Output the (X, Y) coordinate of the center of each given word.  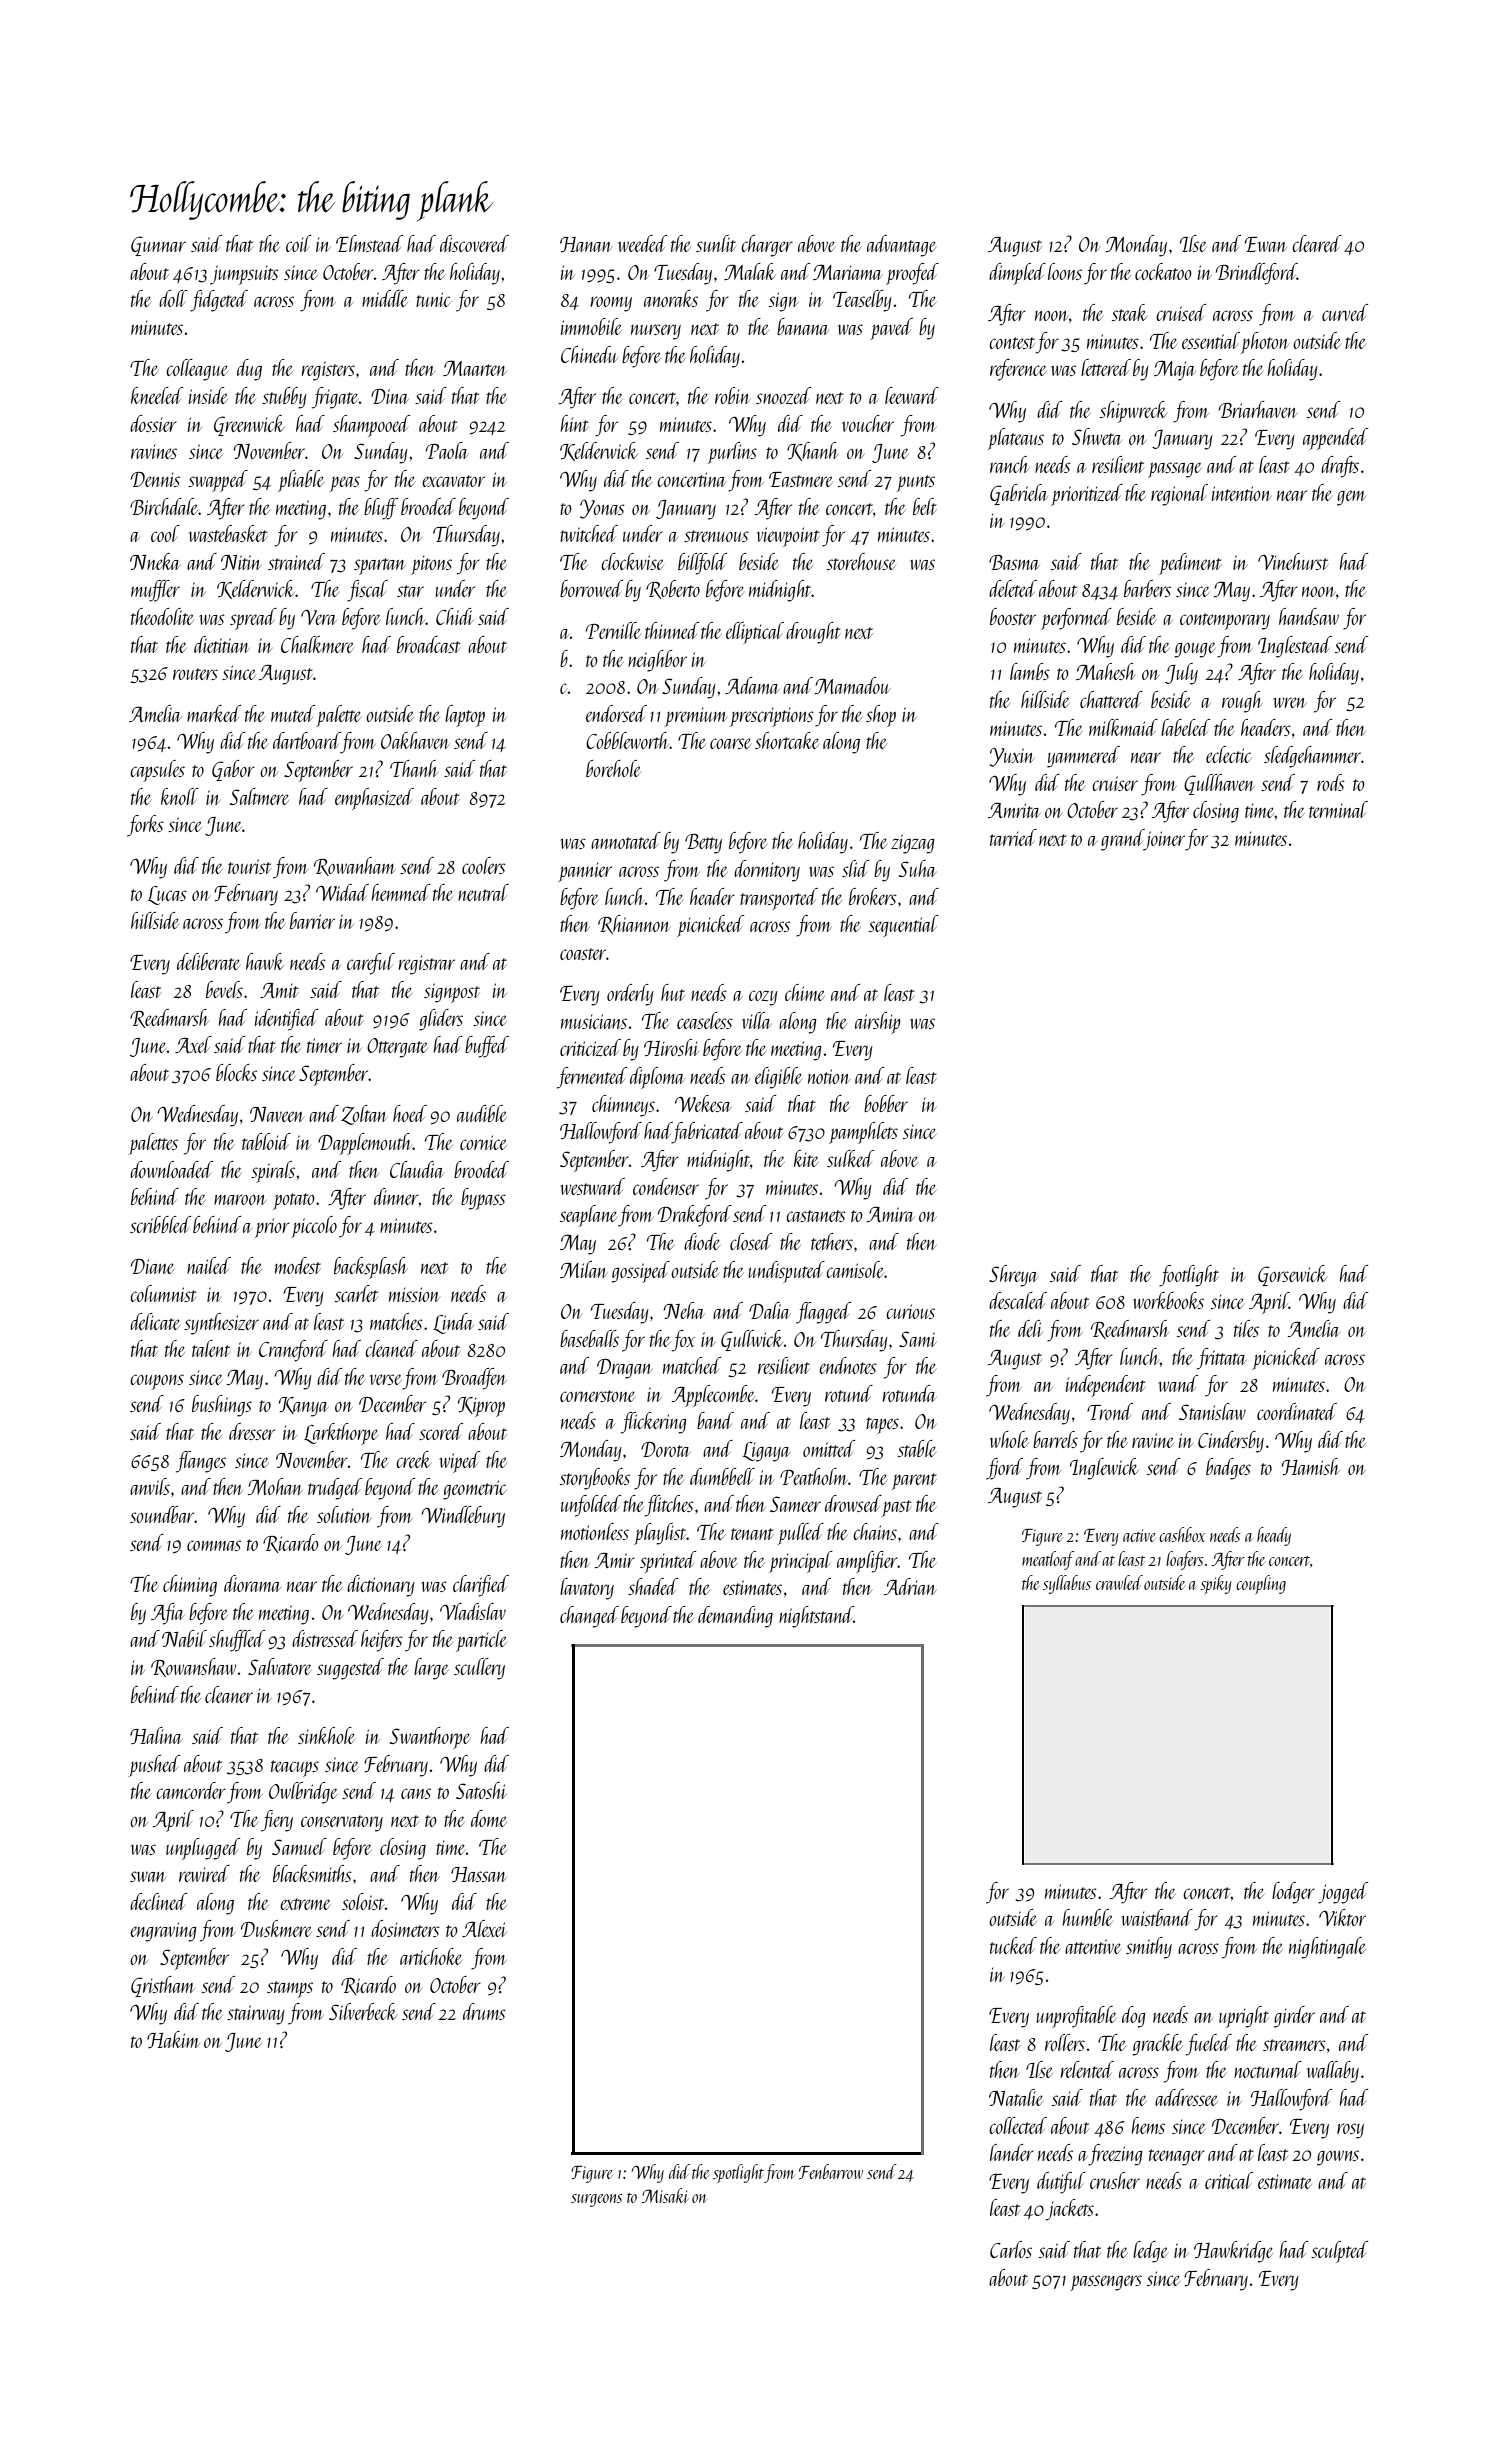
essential (1211, 340)
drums (484, 2011)
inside (208, 395)
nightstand (816, 1617)
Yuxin (1012, 757)
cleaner (229, 1694)
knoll (180, 796)
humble (1087, 1917)
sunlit (716, 243)
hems (1148, 2125)
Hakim (173, 2039)
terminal (1338, 809)
